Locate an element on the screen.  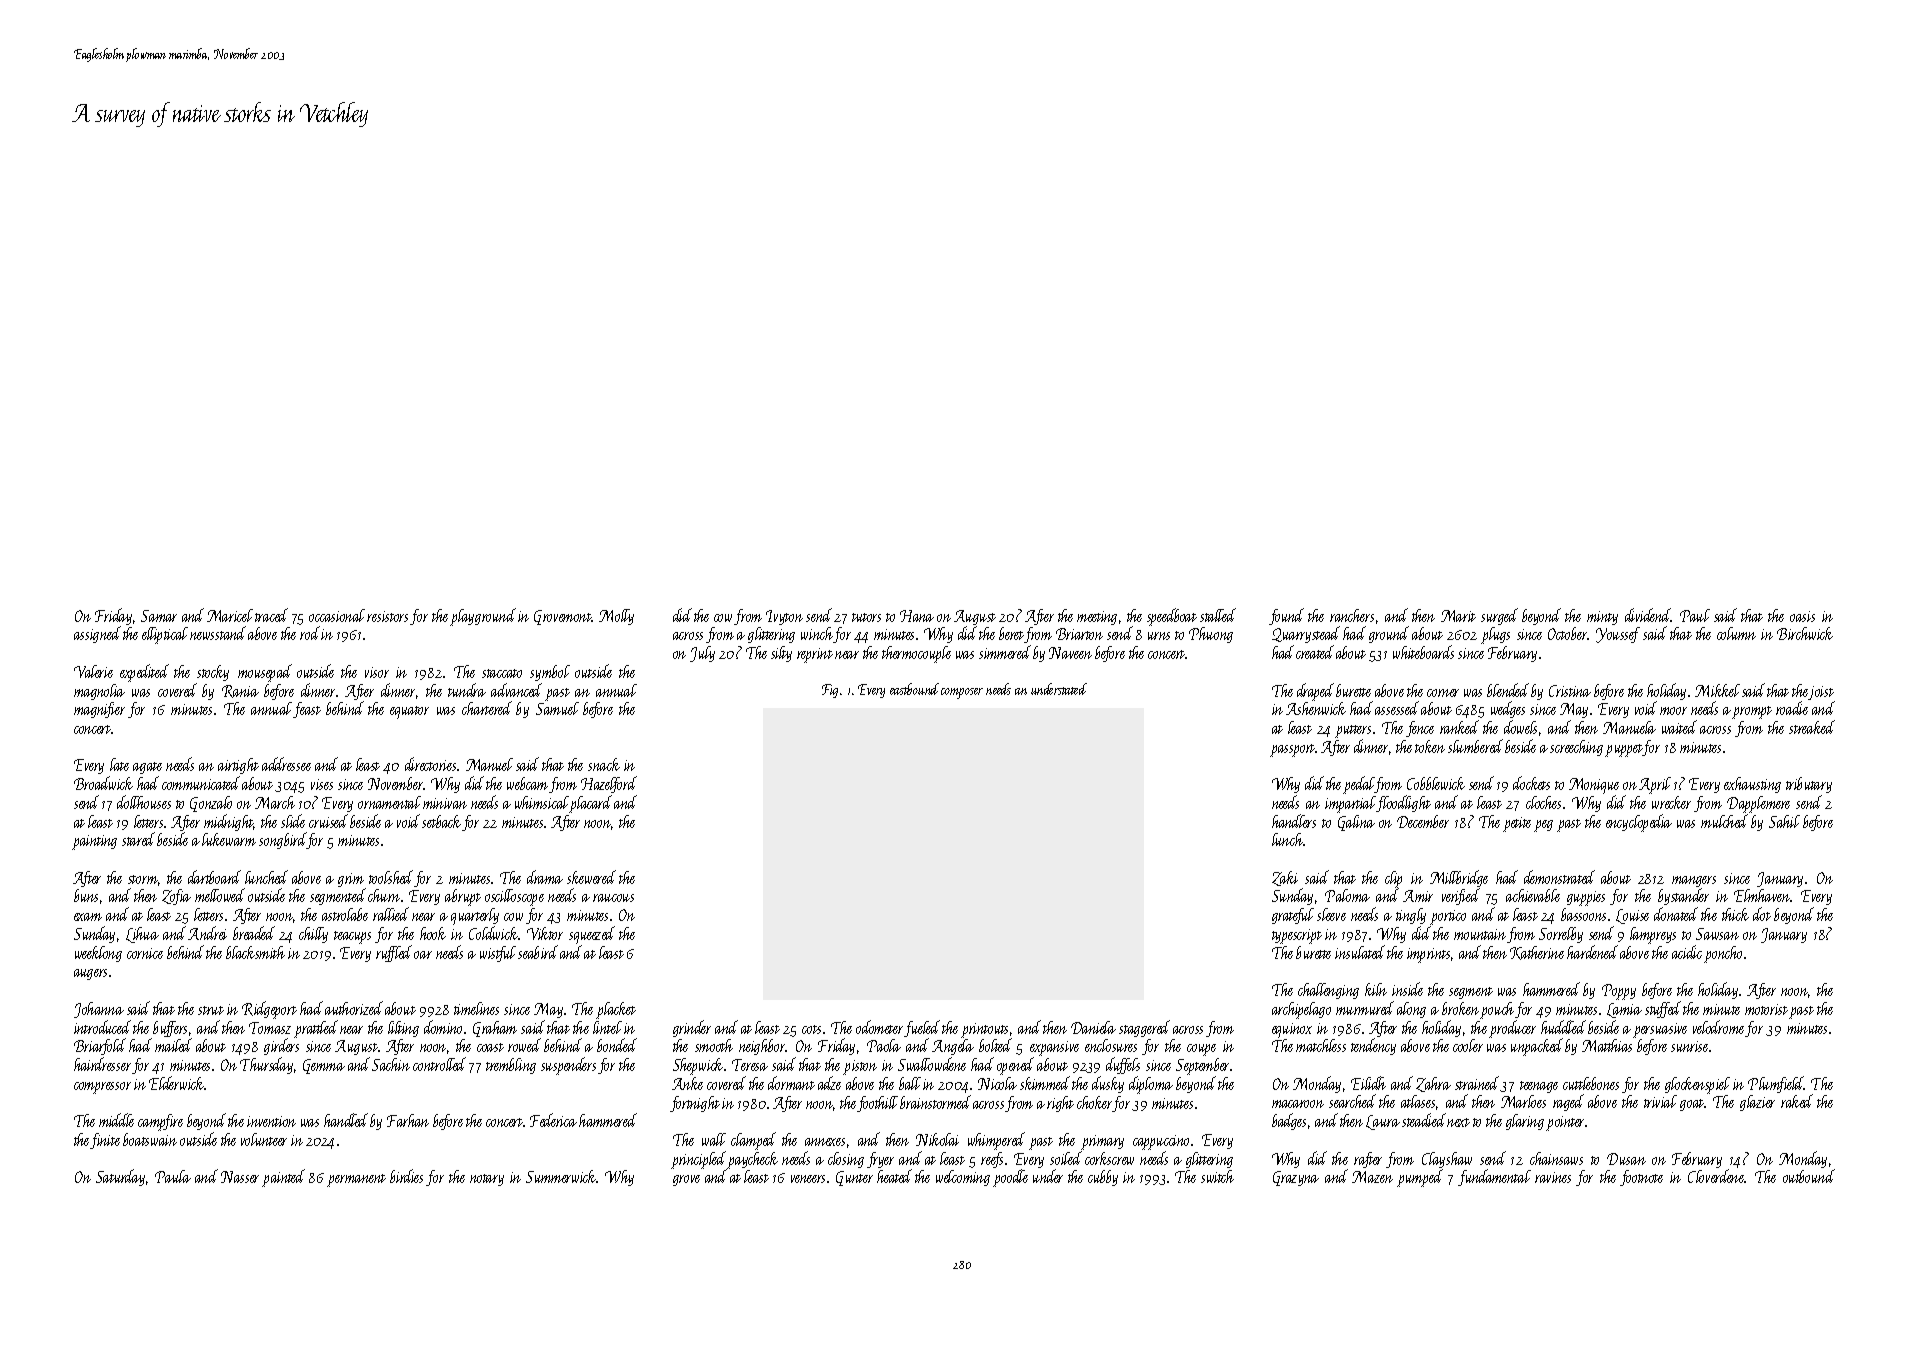
Marit is located at coordinates (1458, 616).
